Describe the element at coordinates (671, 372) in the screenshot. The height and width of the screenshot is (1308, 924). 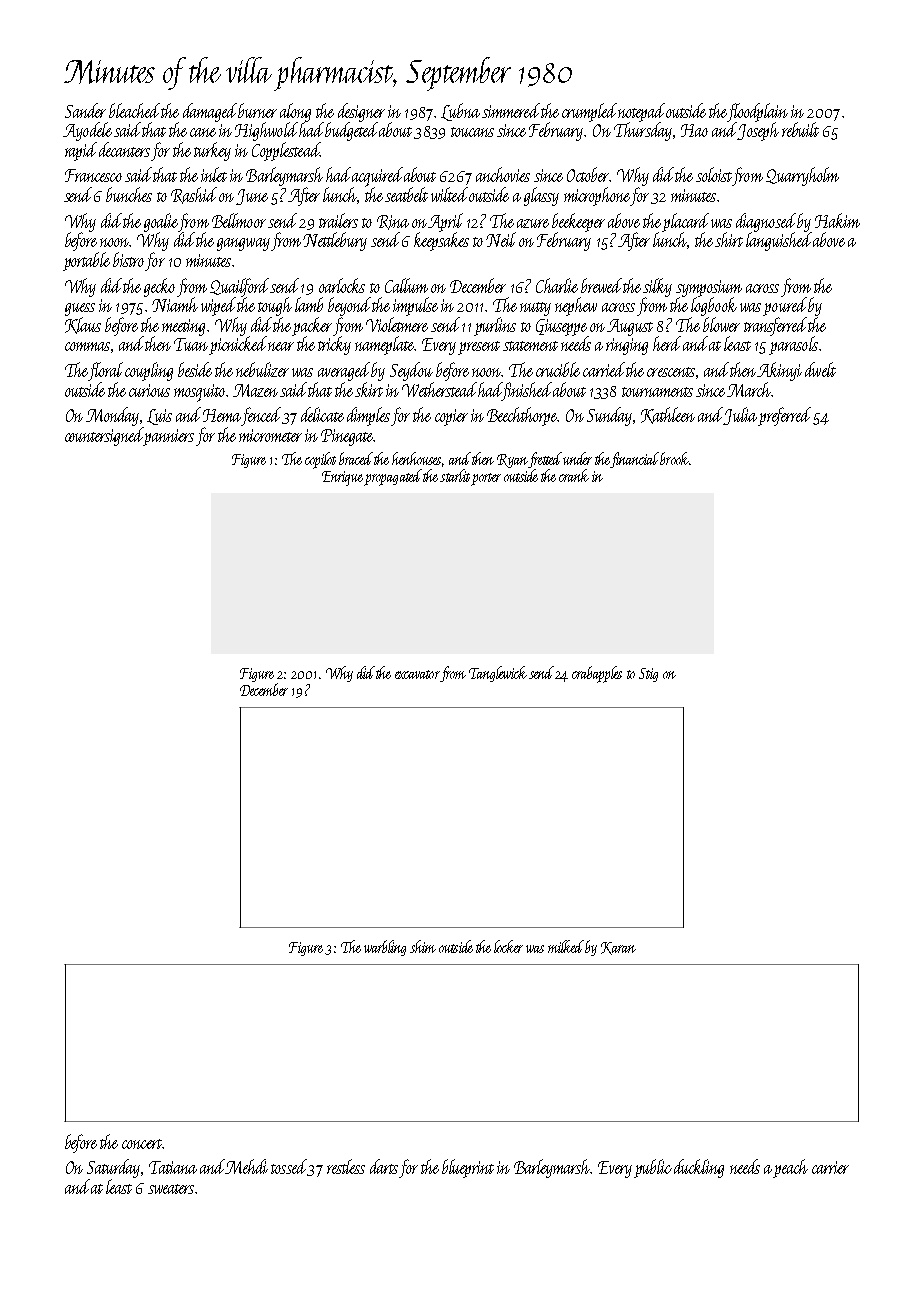
I see `crescents` at that location.
